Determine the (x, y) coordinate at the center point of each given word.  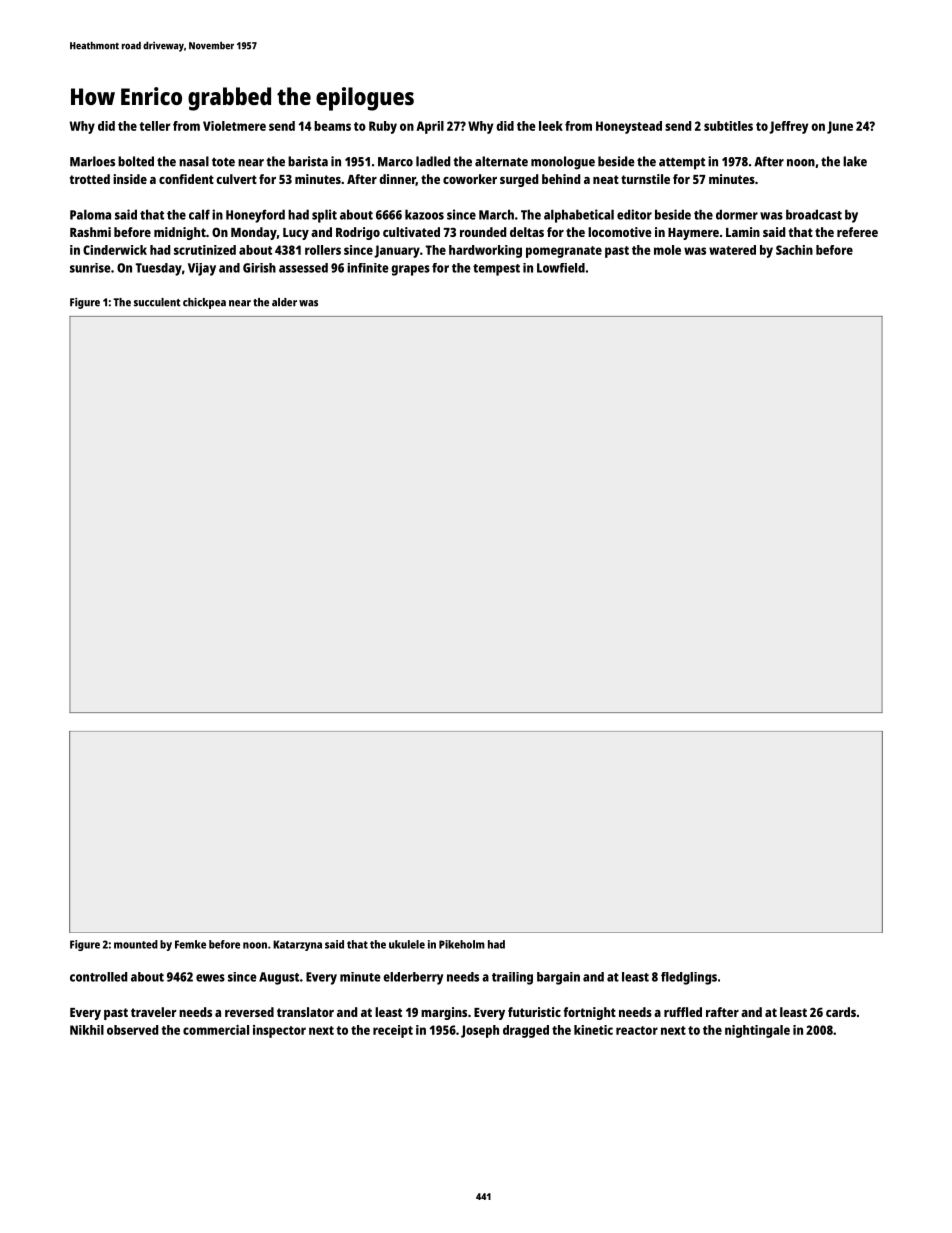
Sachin (794, 250)
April (430, 127)
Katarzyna (297, 945)
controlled (98, 977)
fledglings (689, 978)
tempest (496, 270)
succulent (157, 302)
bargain (558, 978)
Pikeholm (462, 944)
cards (841, 1012)
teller (154, 126)
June (840, 127)
